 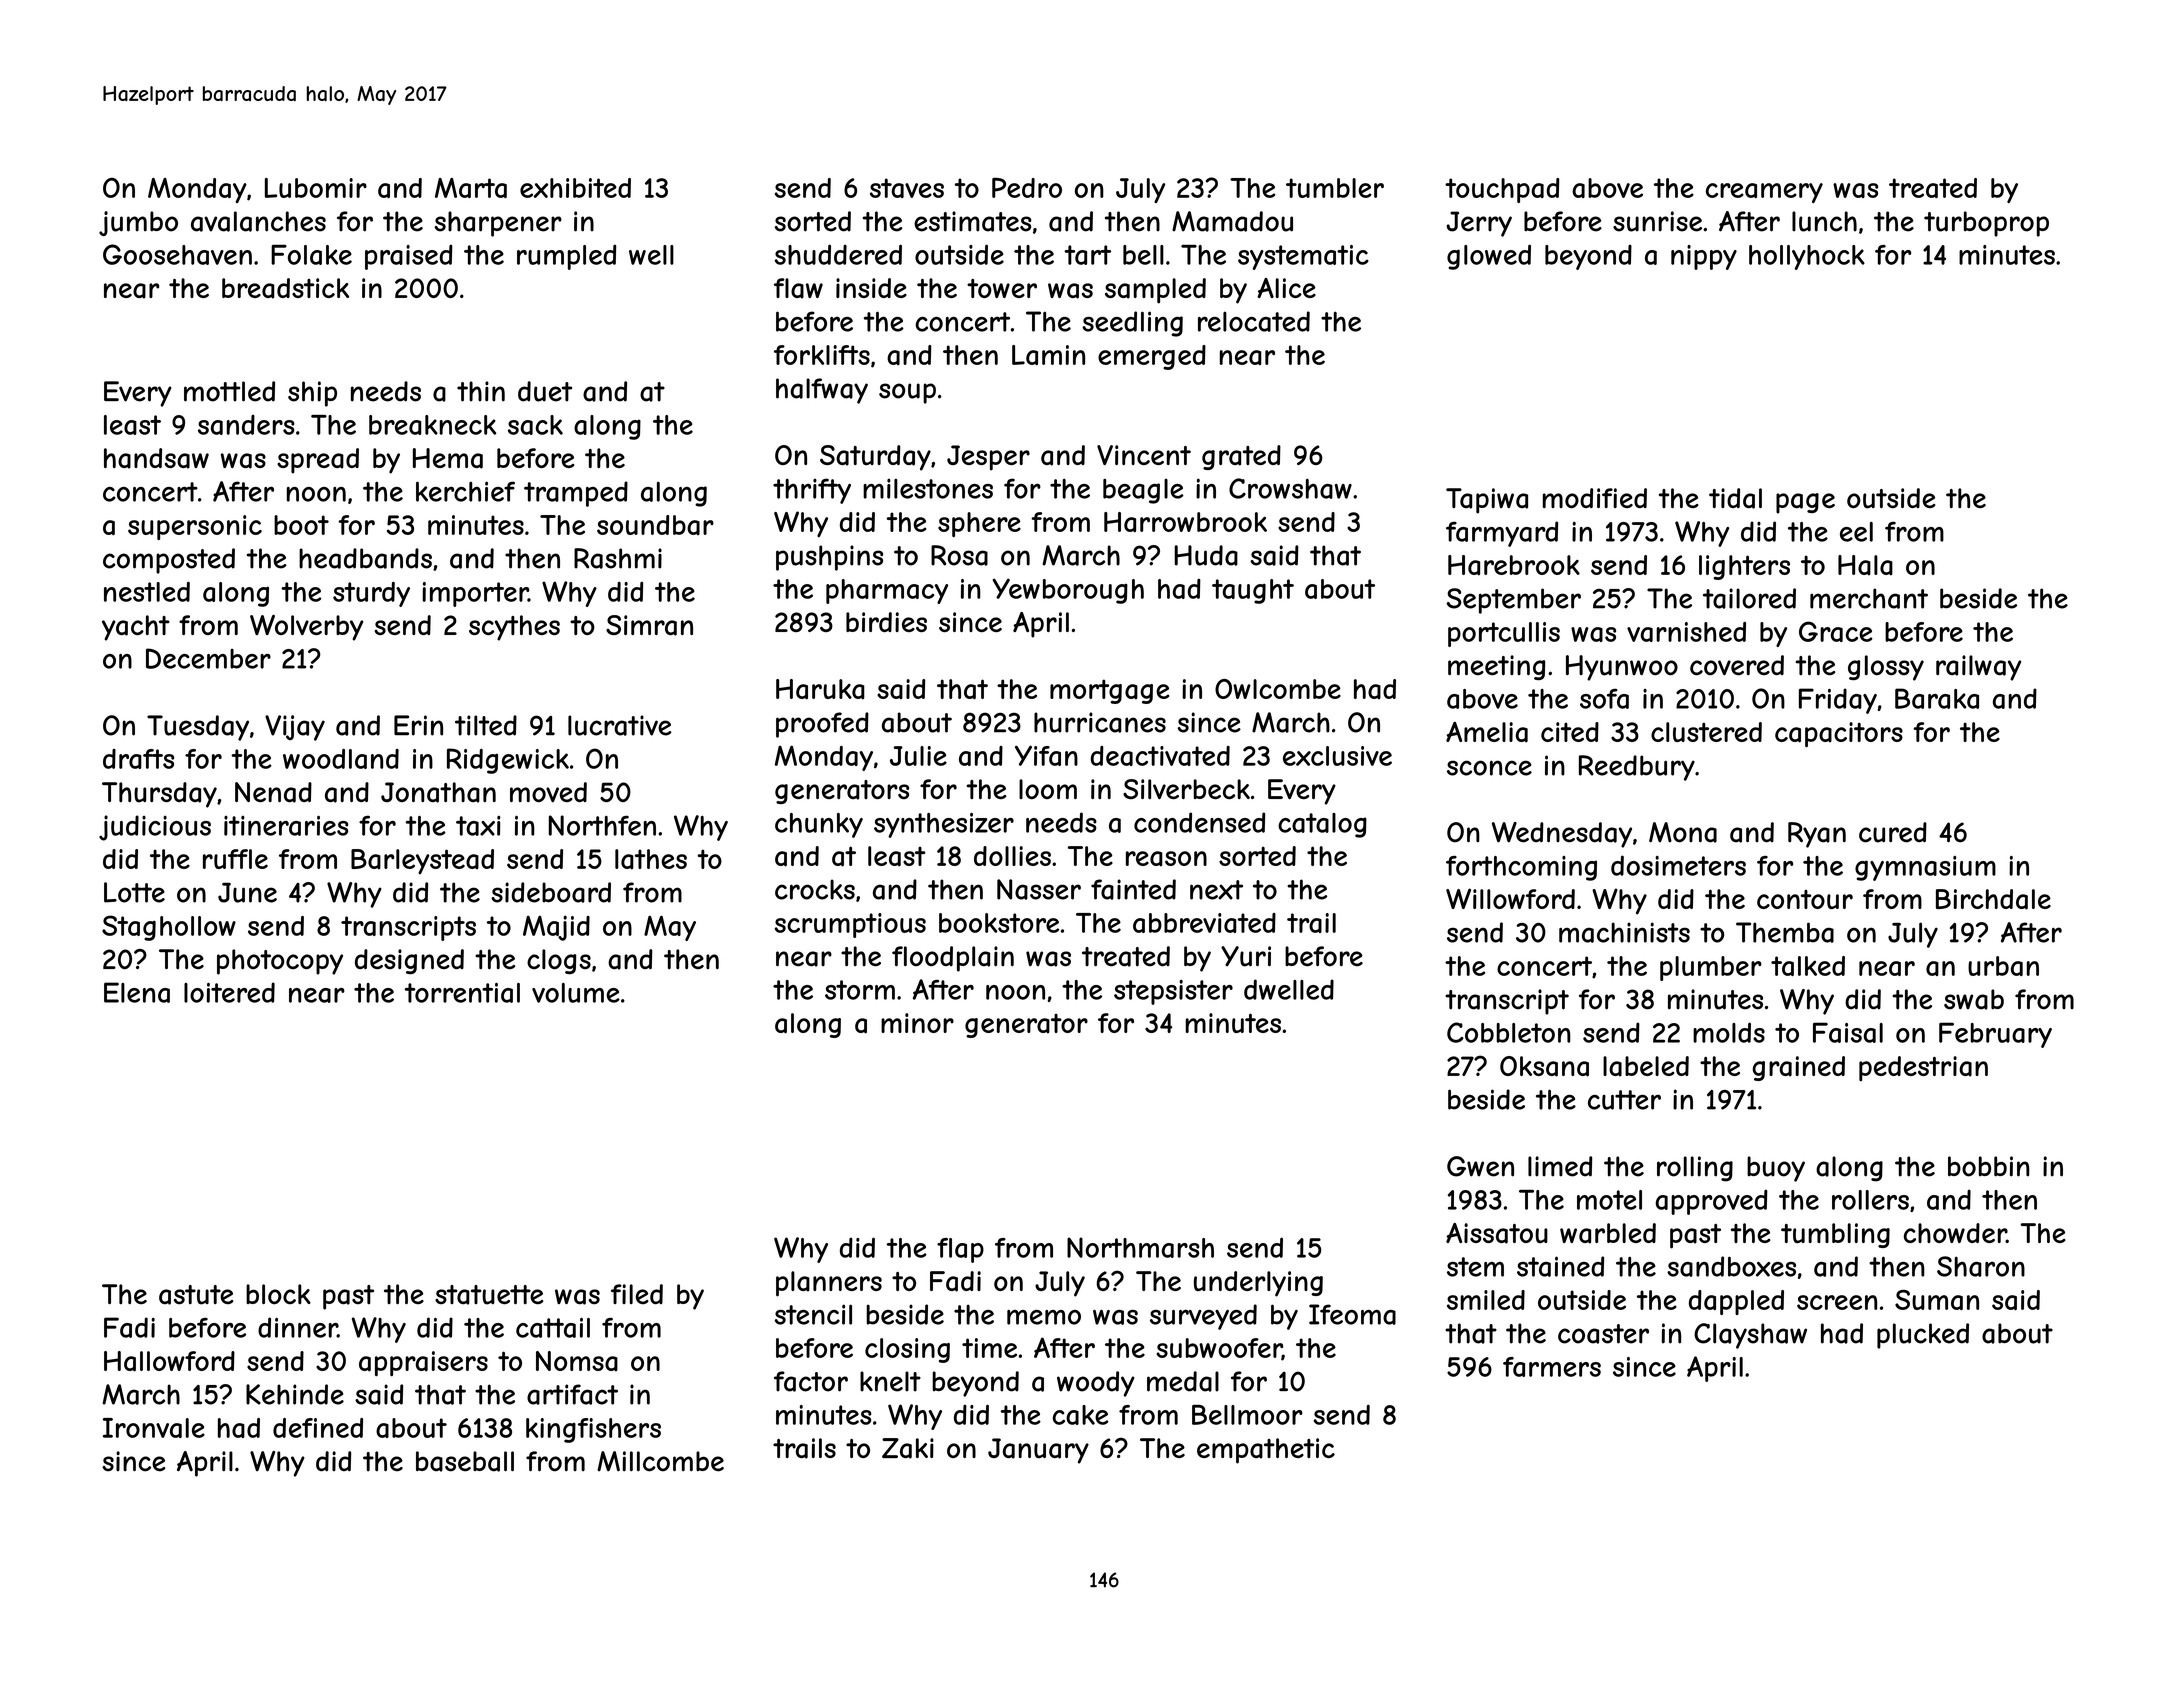 What do you see at coordinates (278, 1294) in the image?
I see `block` at bounding box center [278, 1294].
